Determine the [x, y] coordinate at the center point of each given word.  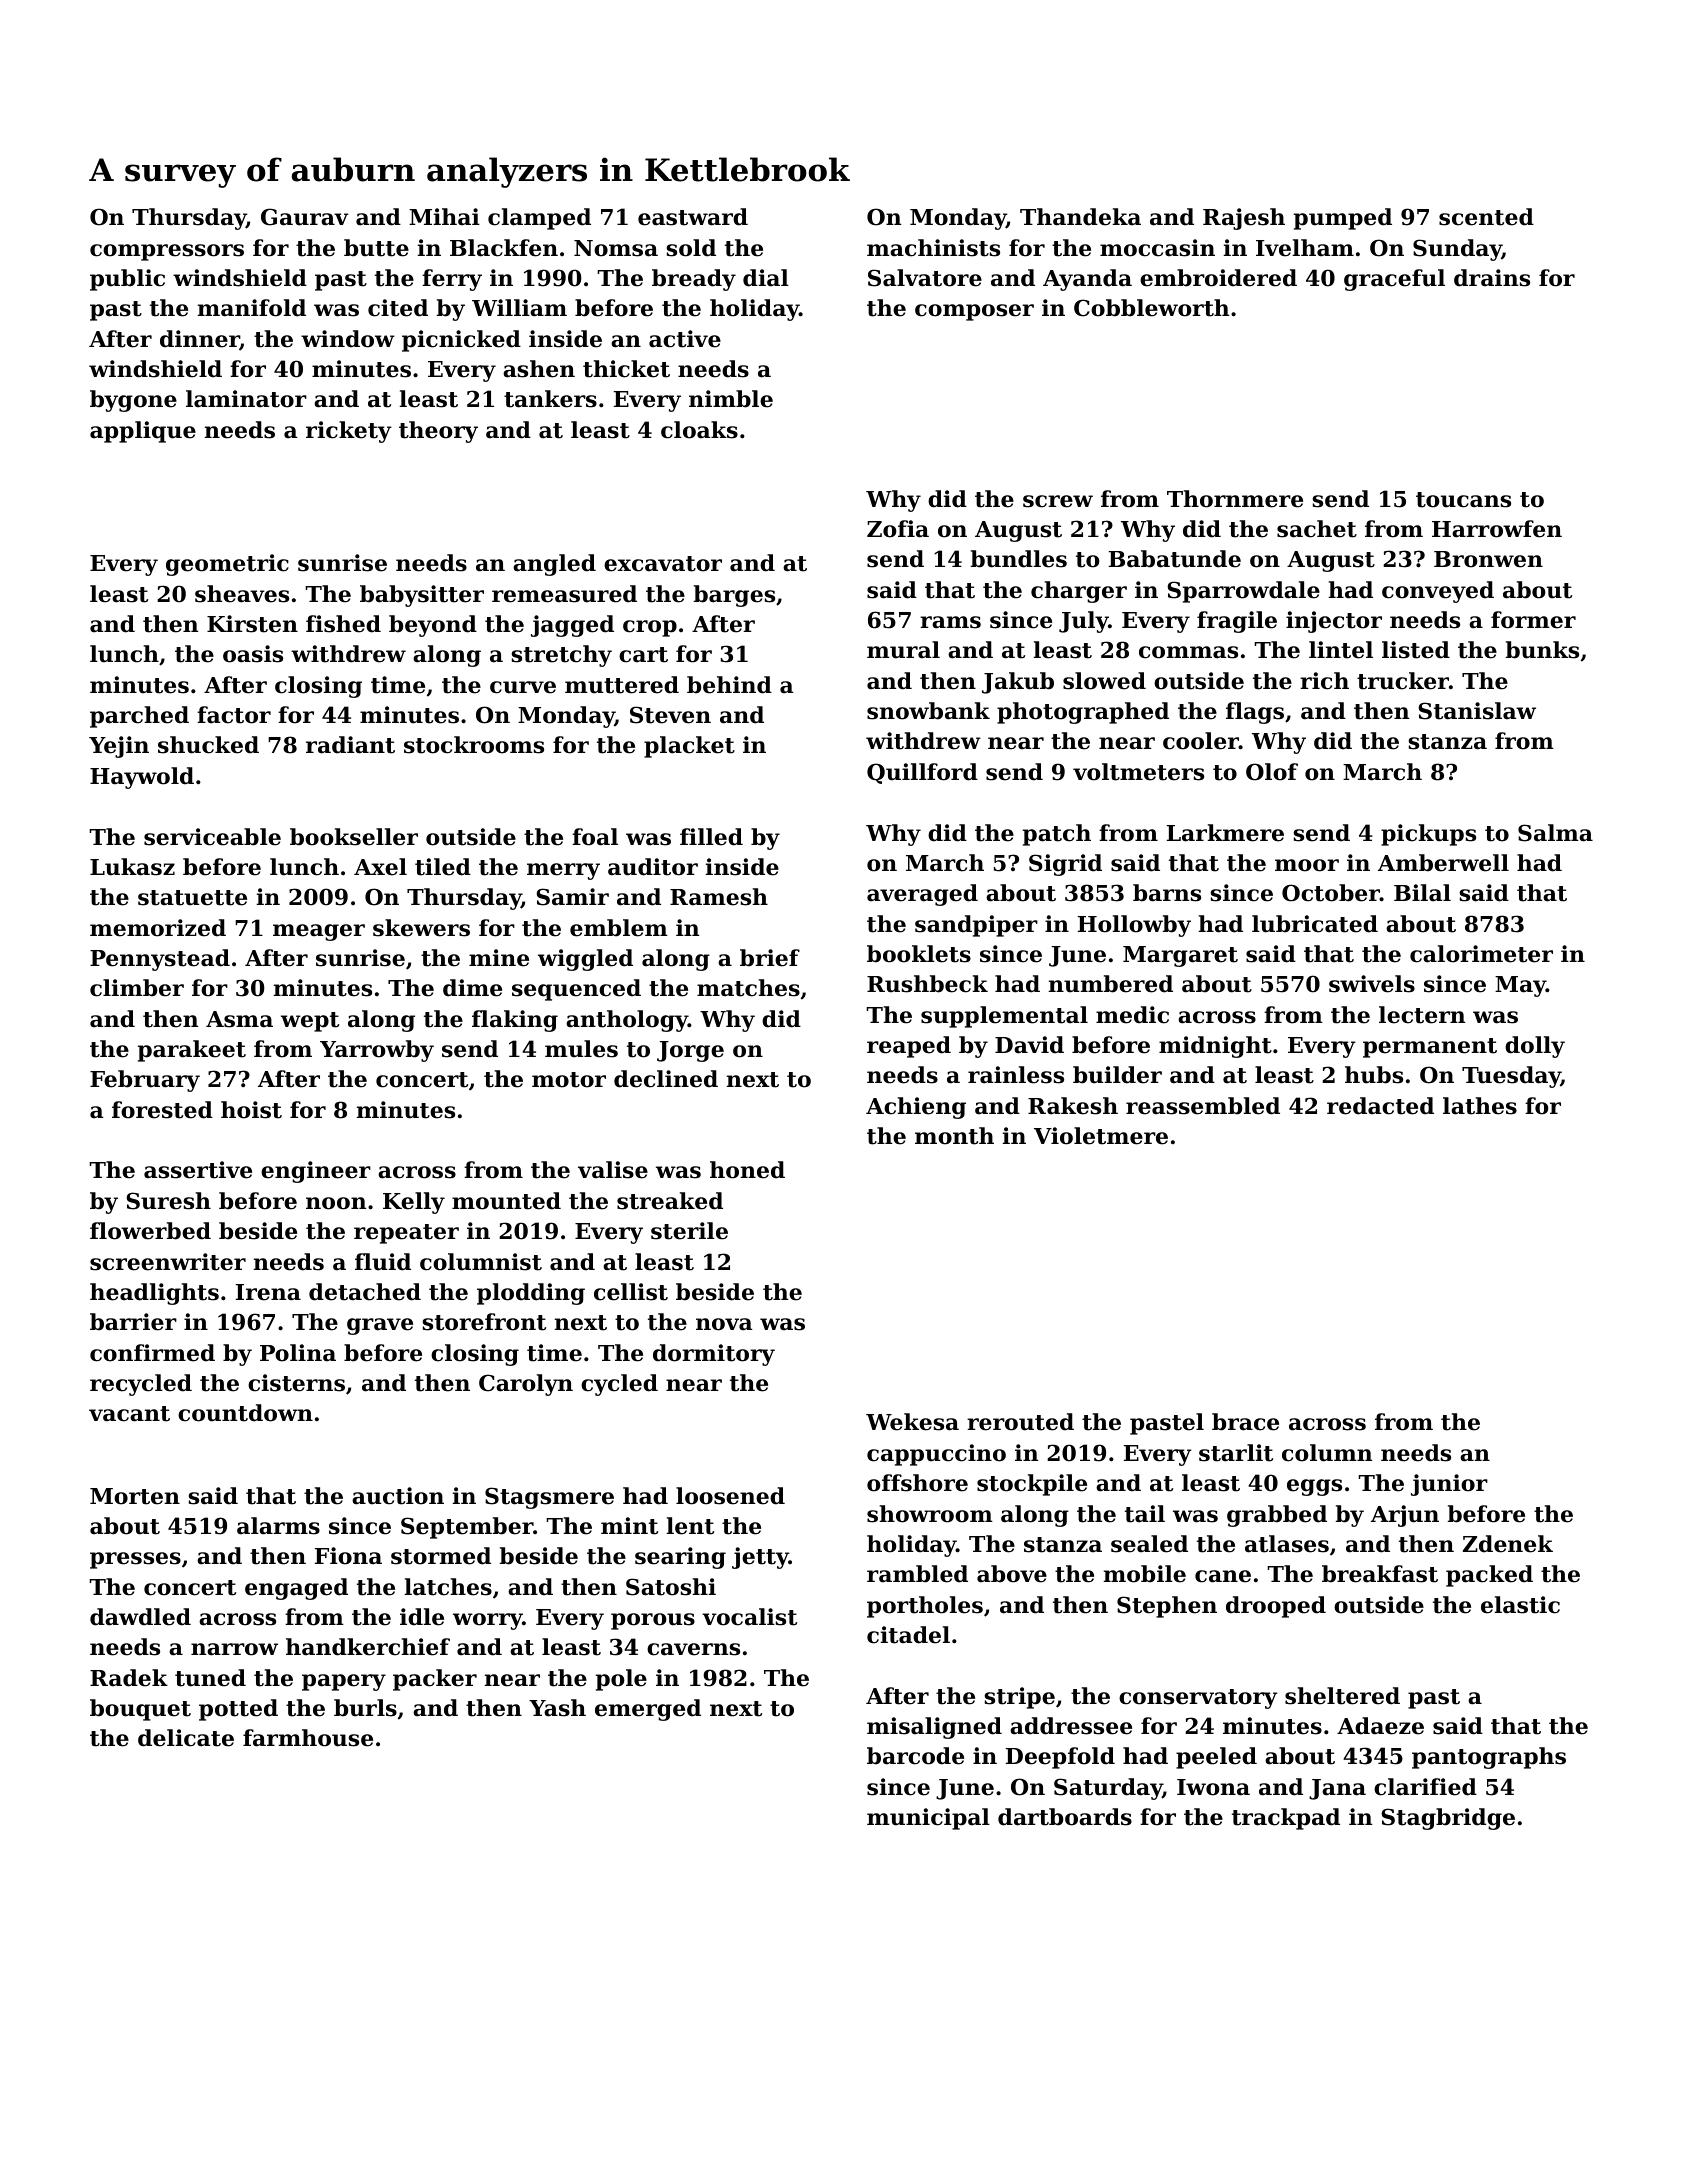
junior [1449, 1485]
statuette [192, 898]
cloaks [699, 430]
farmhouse [308, 1738]
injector [1334, 622]
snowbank [928, 711]
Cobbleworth [1151, 308]
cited [398, 308]
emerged [648, 1710]
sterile [689, 1231]
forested [162, 1110]
